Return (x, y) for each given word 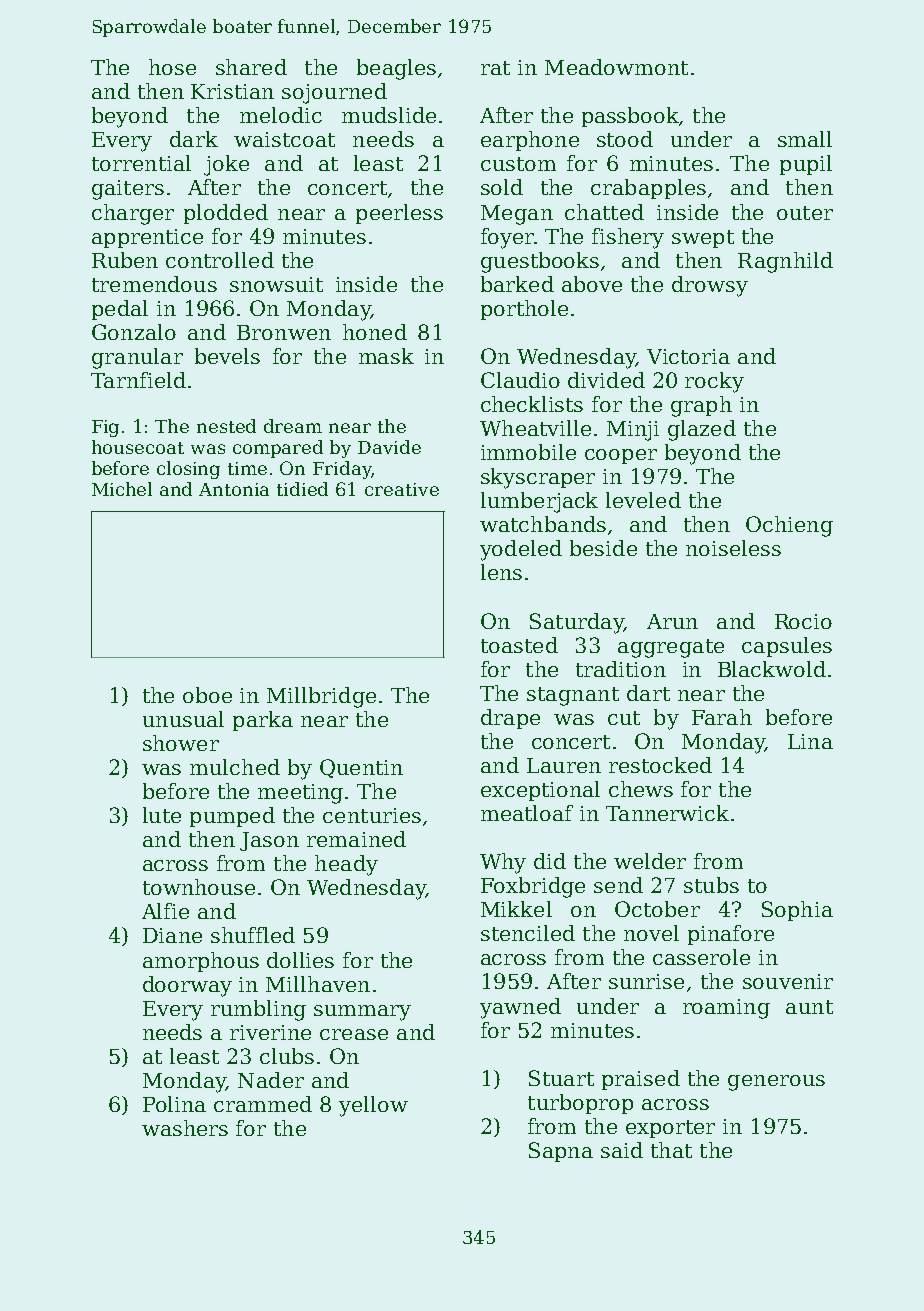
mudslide (389, 115)
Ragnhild (785, 262)
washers (185, 1128)
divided (606, 380)
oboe (207, 695)
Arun (672, 621)
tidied (302, 489)
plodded (226, 214)
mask (386, 356)
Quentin (361, 768)
